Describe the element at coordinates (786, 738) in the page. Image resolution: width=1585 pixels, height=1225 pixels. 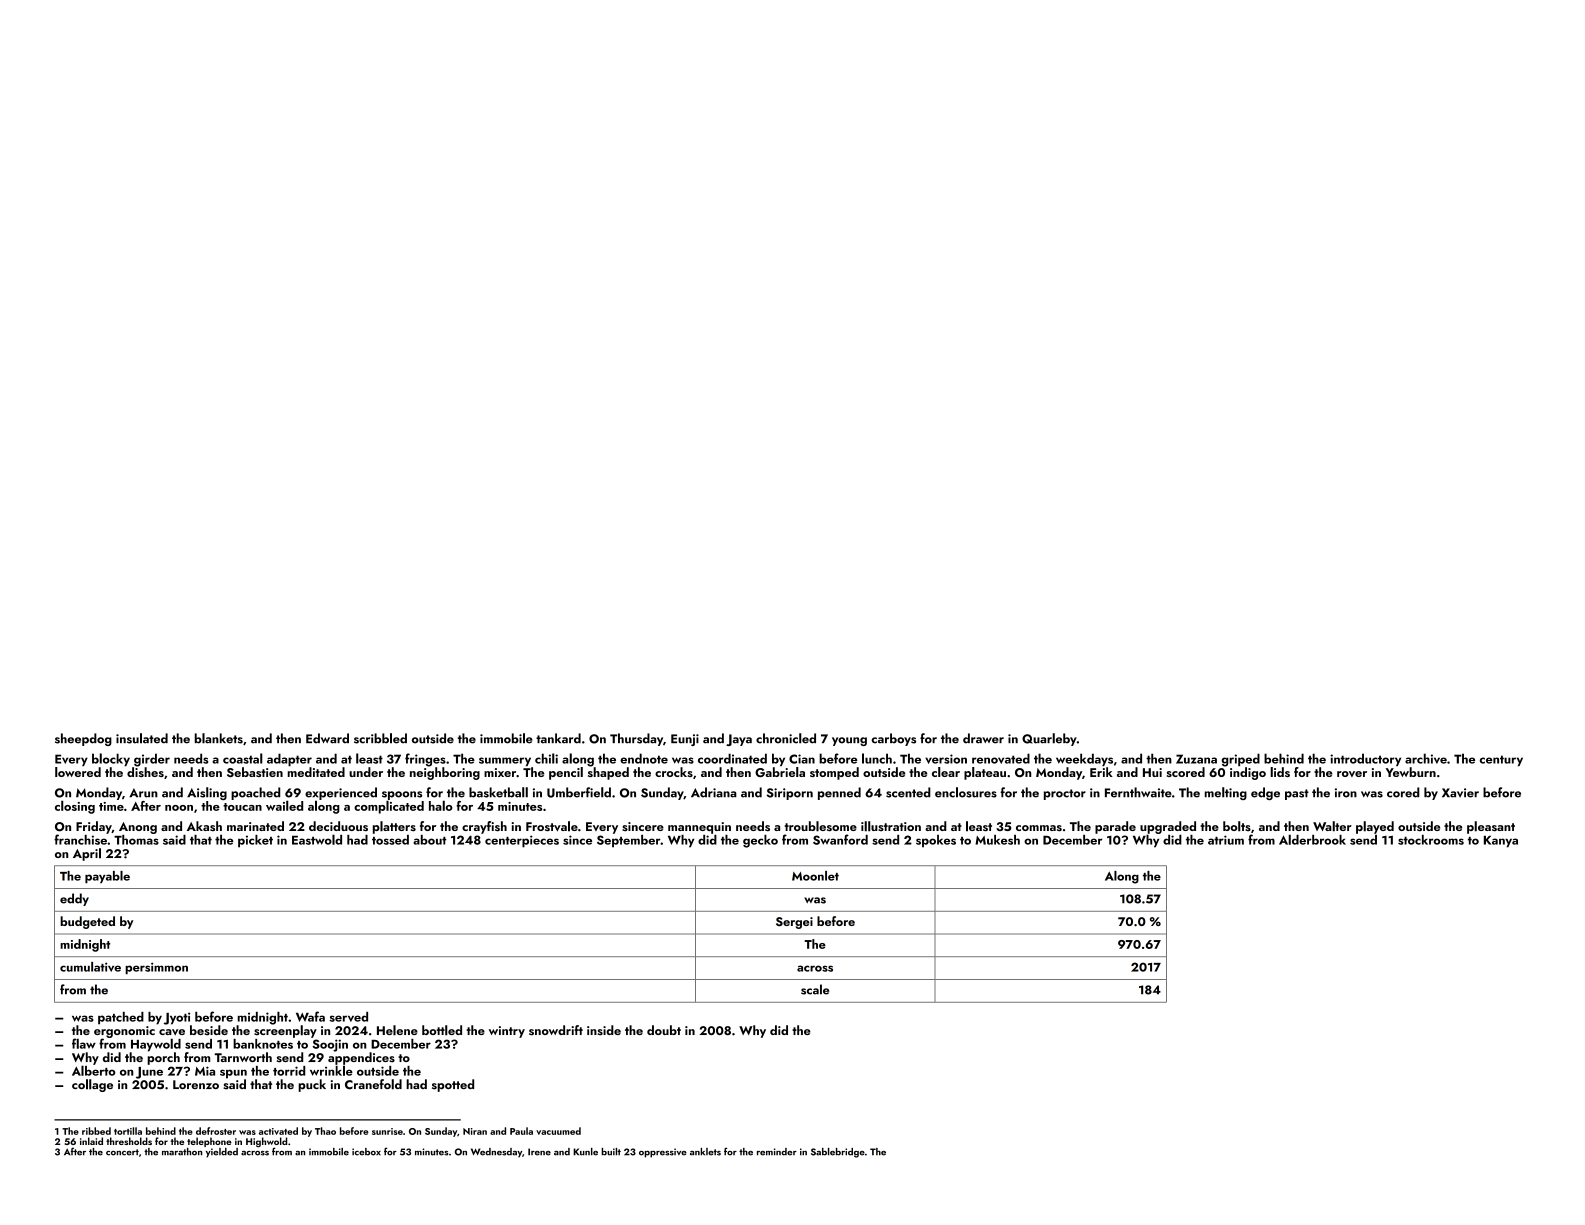
I see `chronicled` at that location.
